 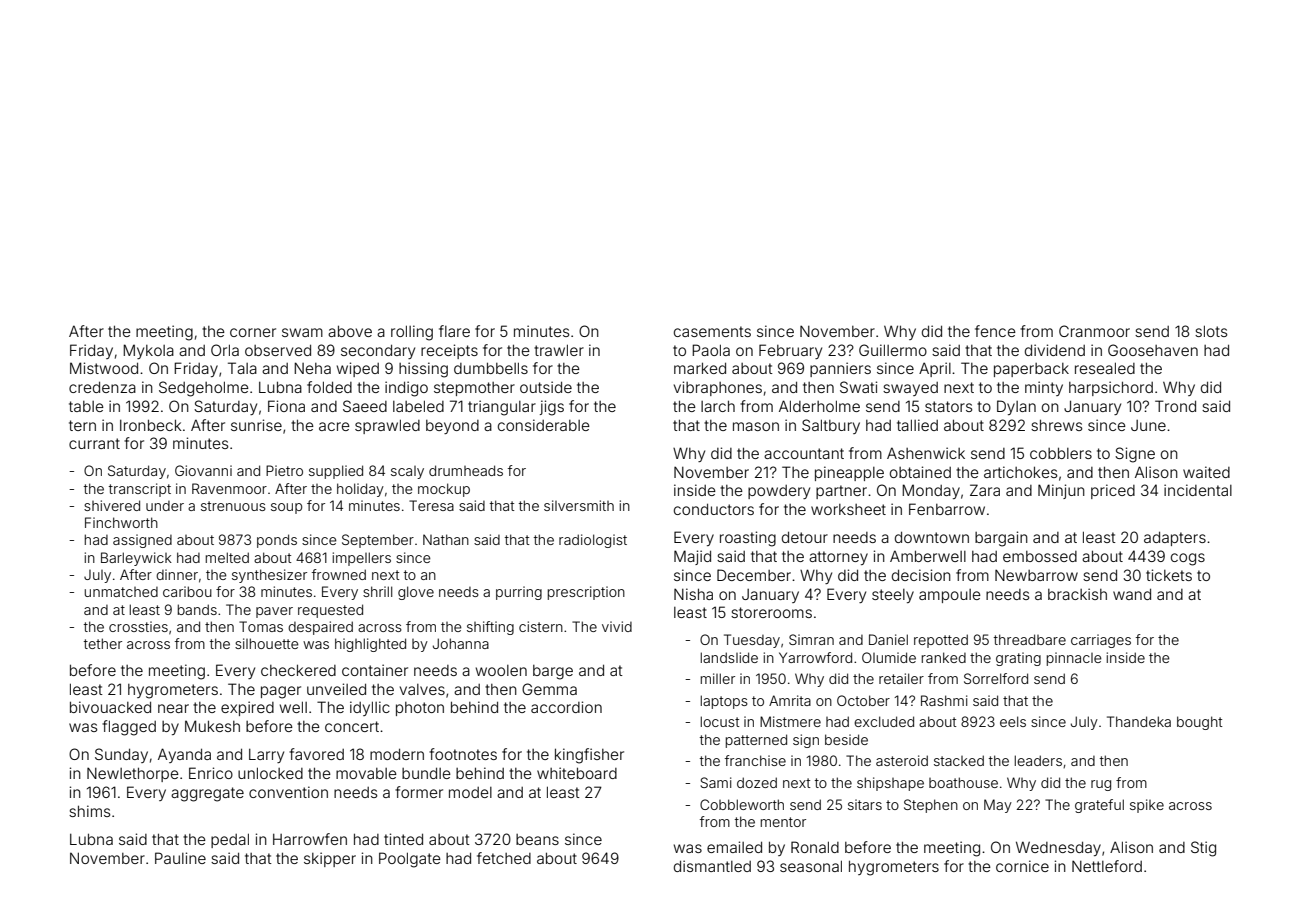 What do you see at coordinates (1169, 575) in the image?
I see `tickets` at bounding box center [1169, 575].
